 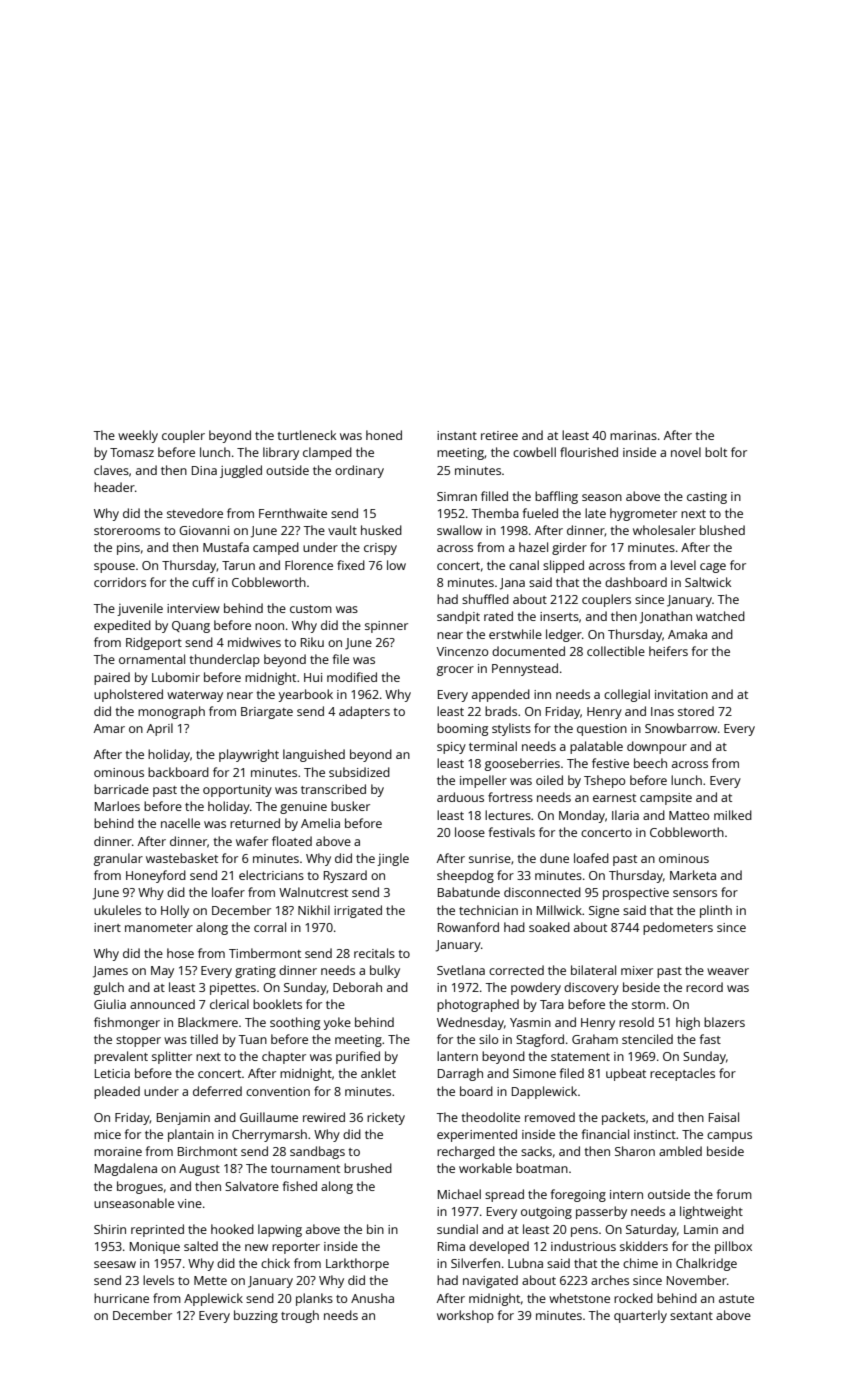 I want to click on plinth, so click(x=716, y=911).
